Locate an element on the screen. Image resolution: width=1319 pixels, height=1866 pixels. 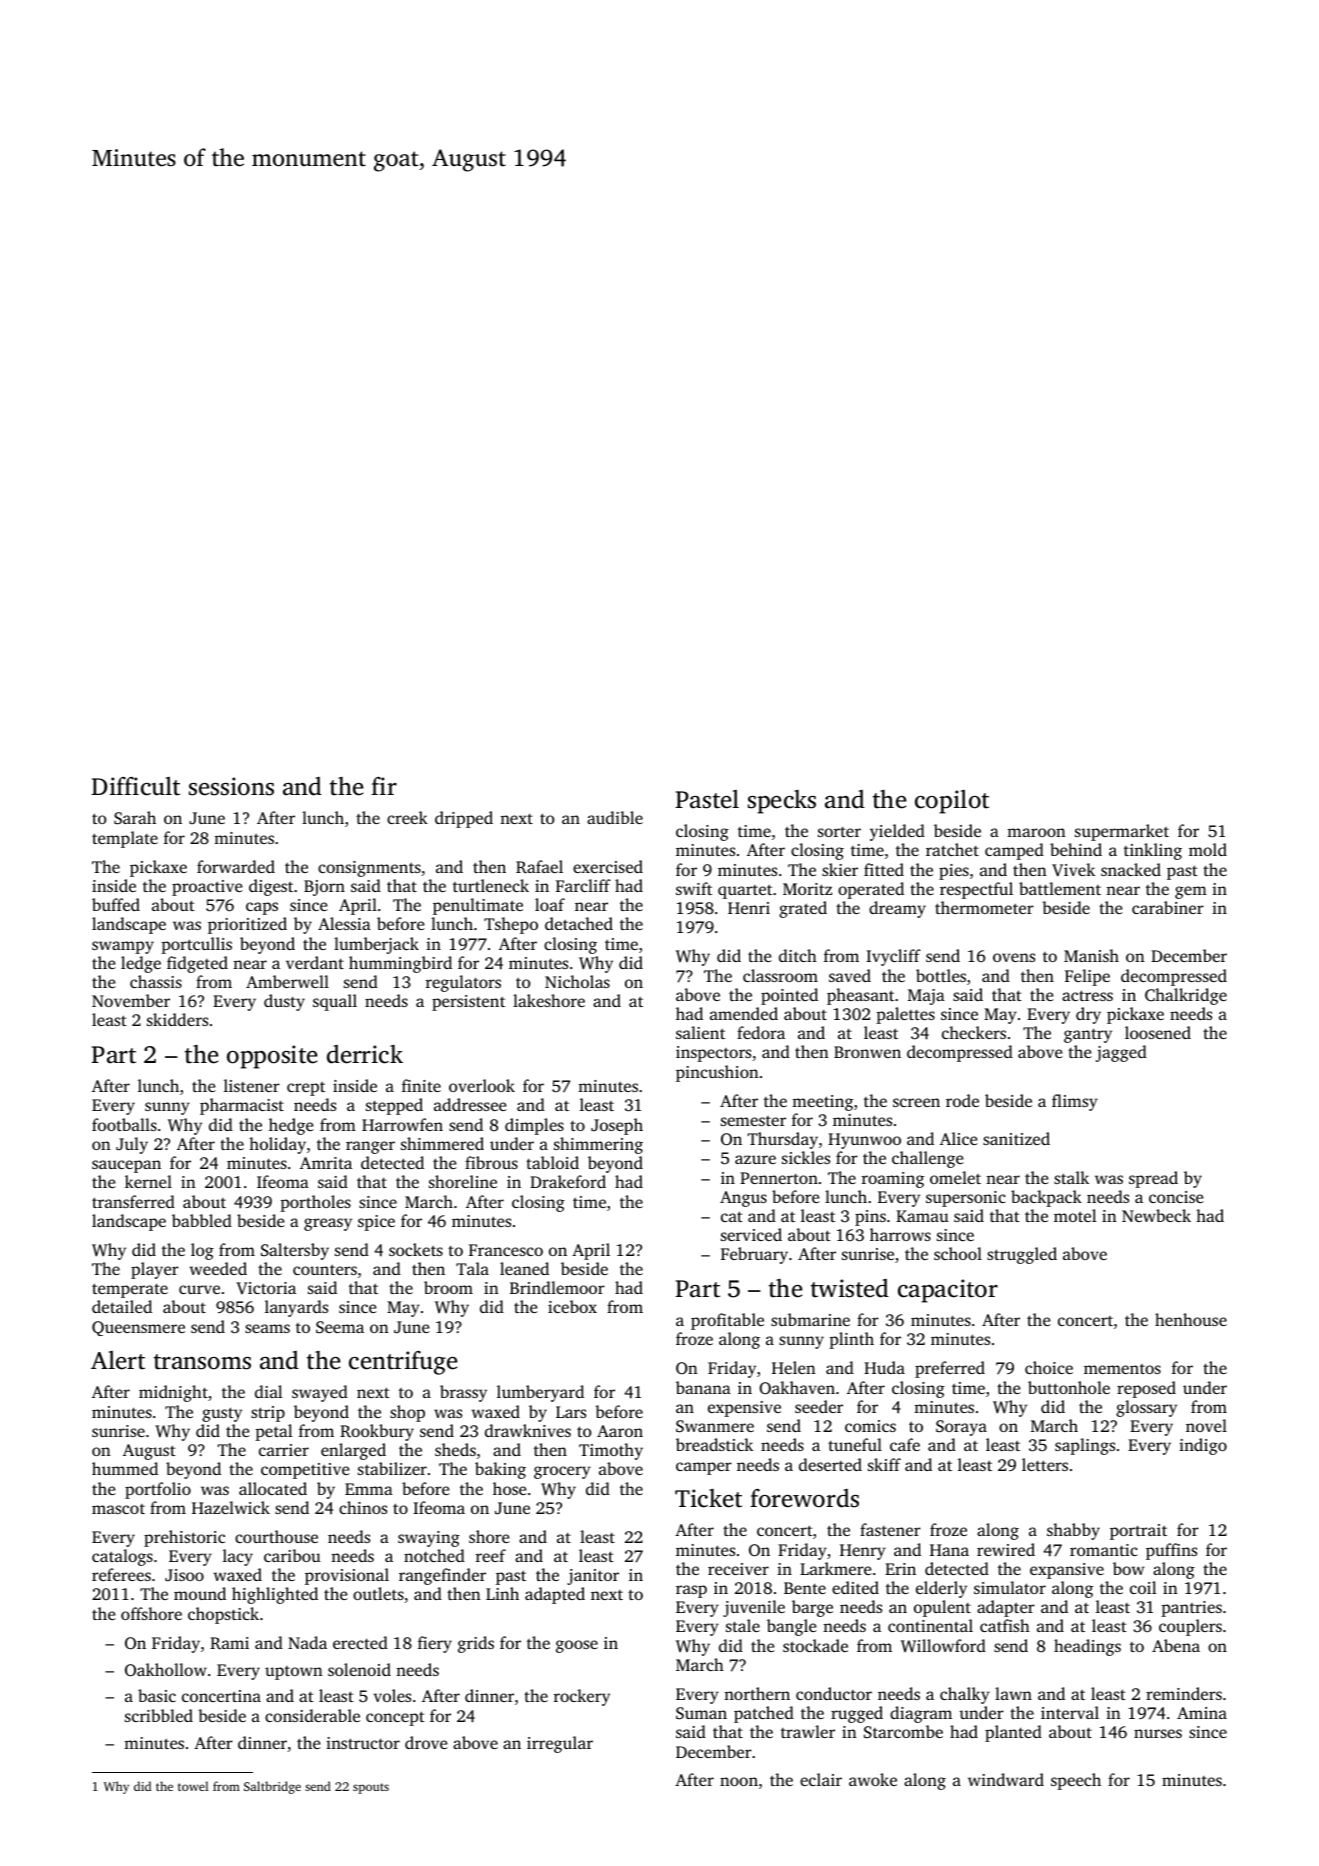
considerable is located at coordinates (312, 1715).
